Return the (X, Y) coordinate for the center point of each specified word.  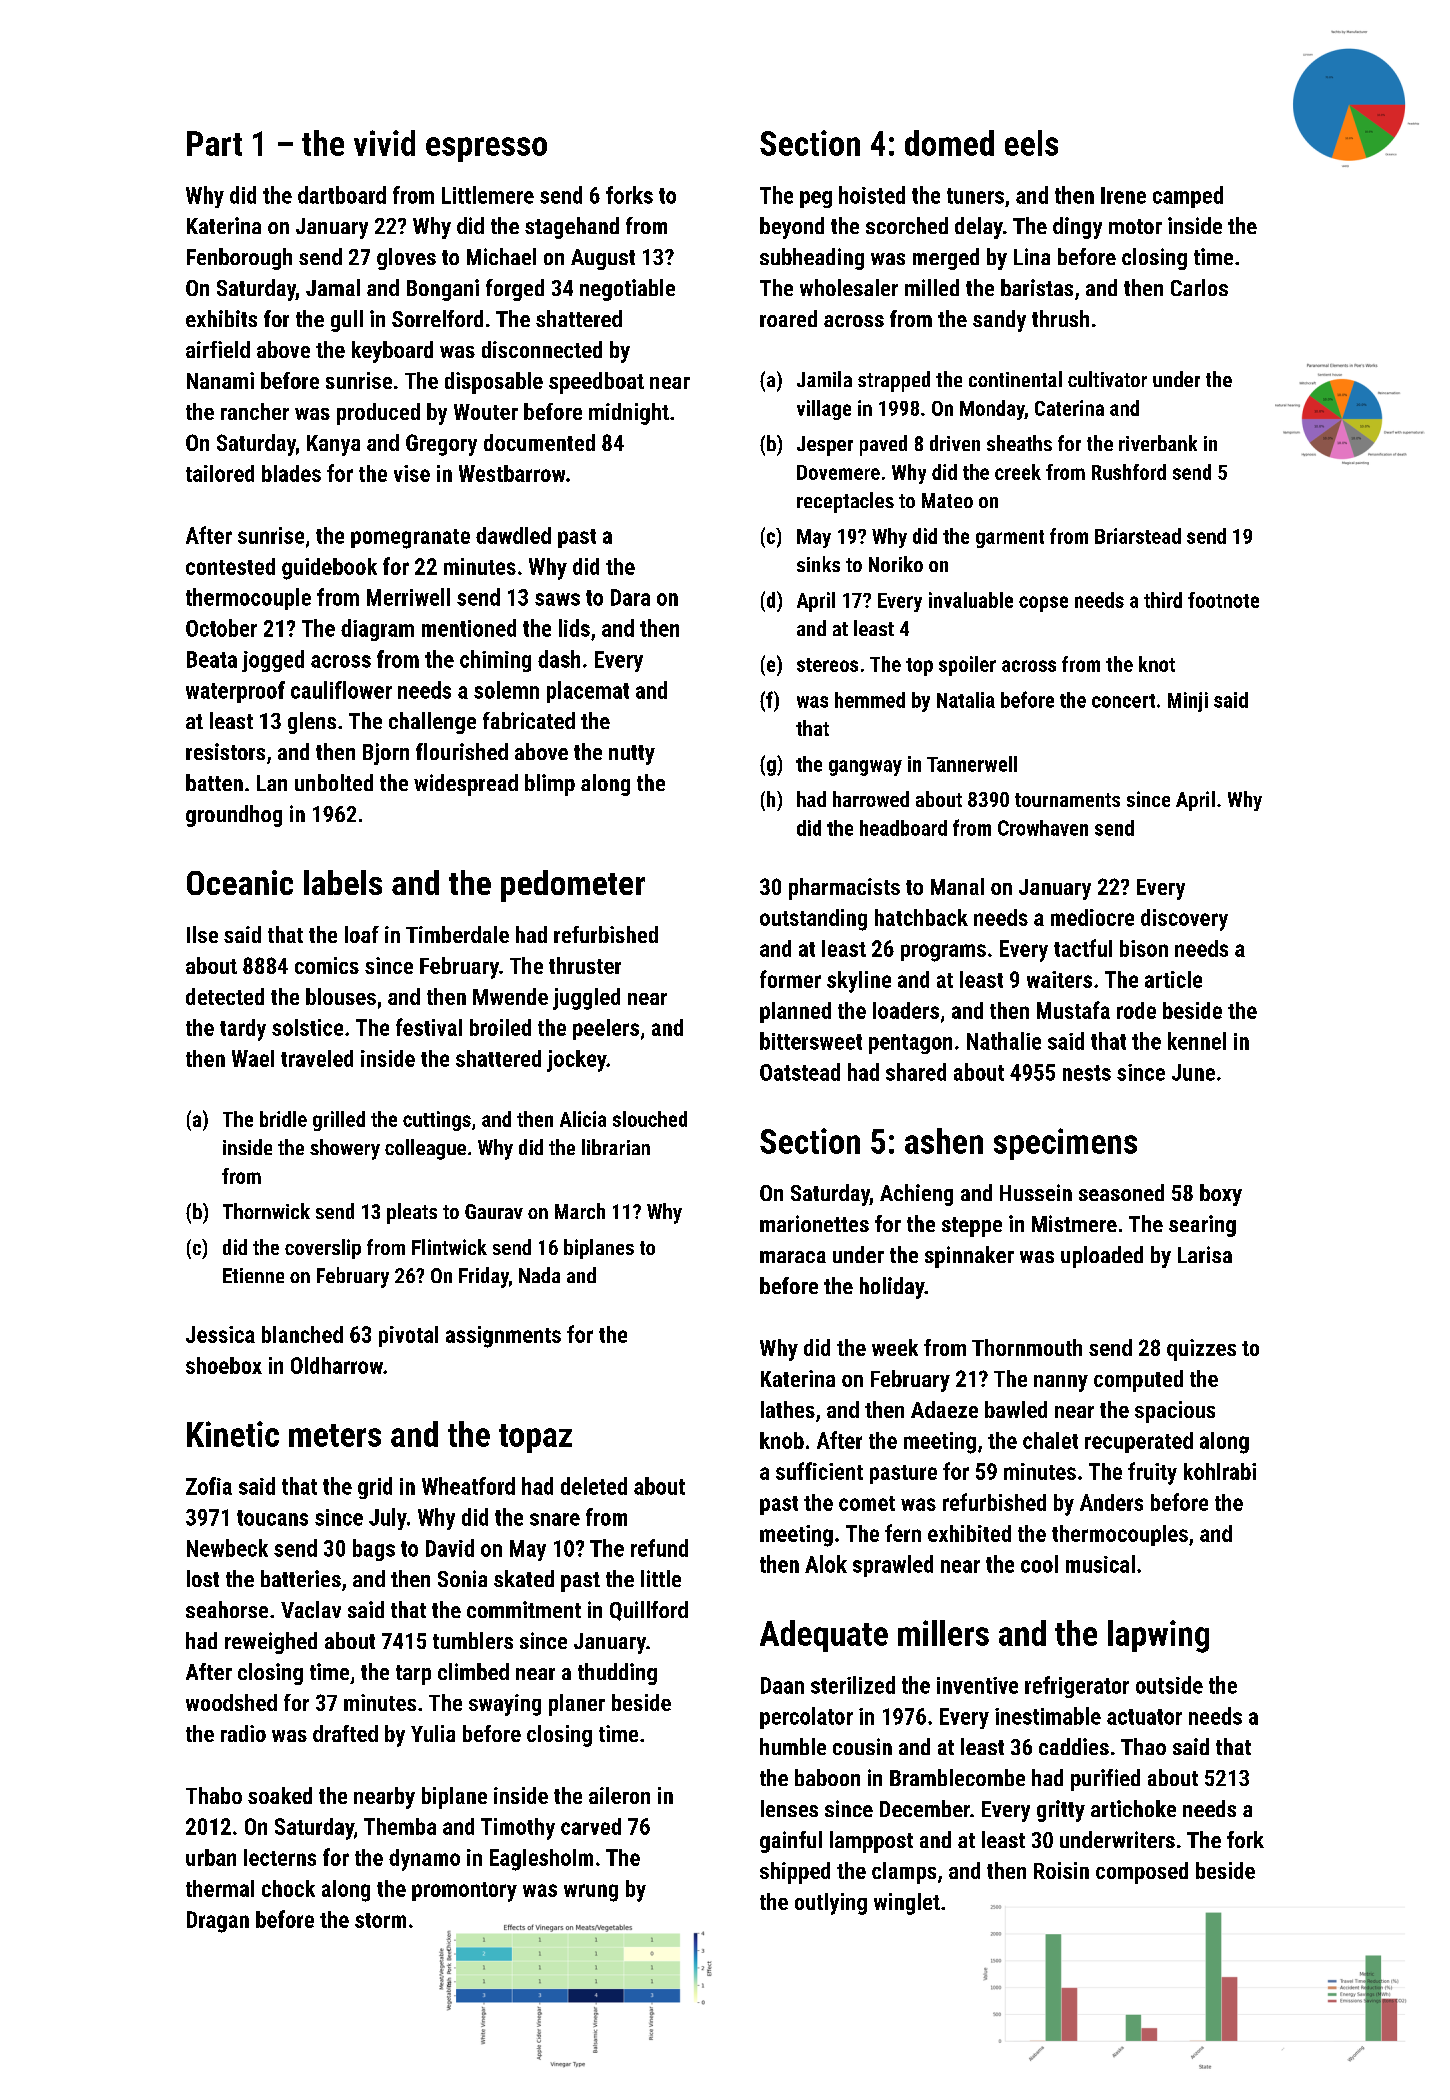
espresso (486, 149)
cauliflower (341, 690)
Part (214, 143)
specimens (1065, 1144)
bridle (283, 1119)
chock (288, 1888)
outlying (831, 1904)
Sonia (462, 1578)
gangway (865, 768)
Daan (782, 1685)
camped (1188, 197)
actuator (1144, 1717)
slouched (650, 1119)
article (1173, 979)
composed (1142, 1873)
